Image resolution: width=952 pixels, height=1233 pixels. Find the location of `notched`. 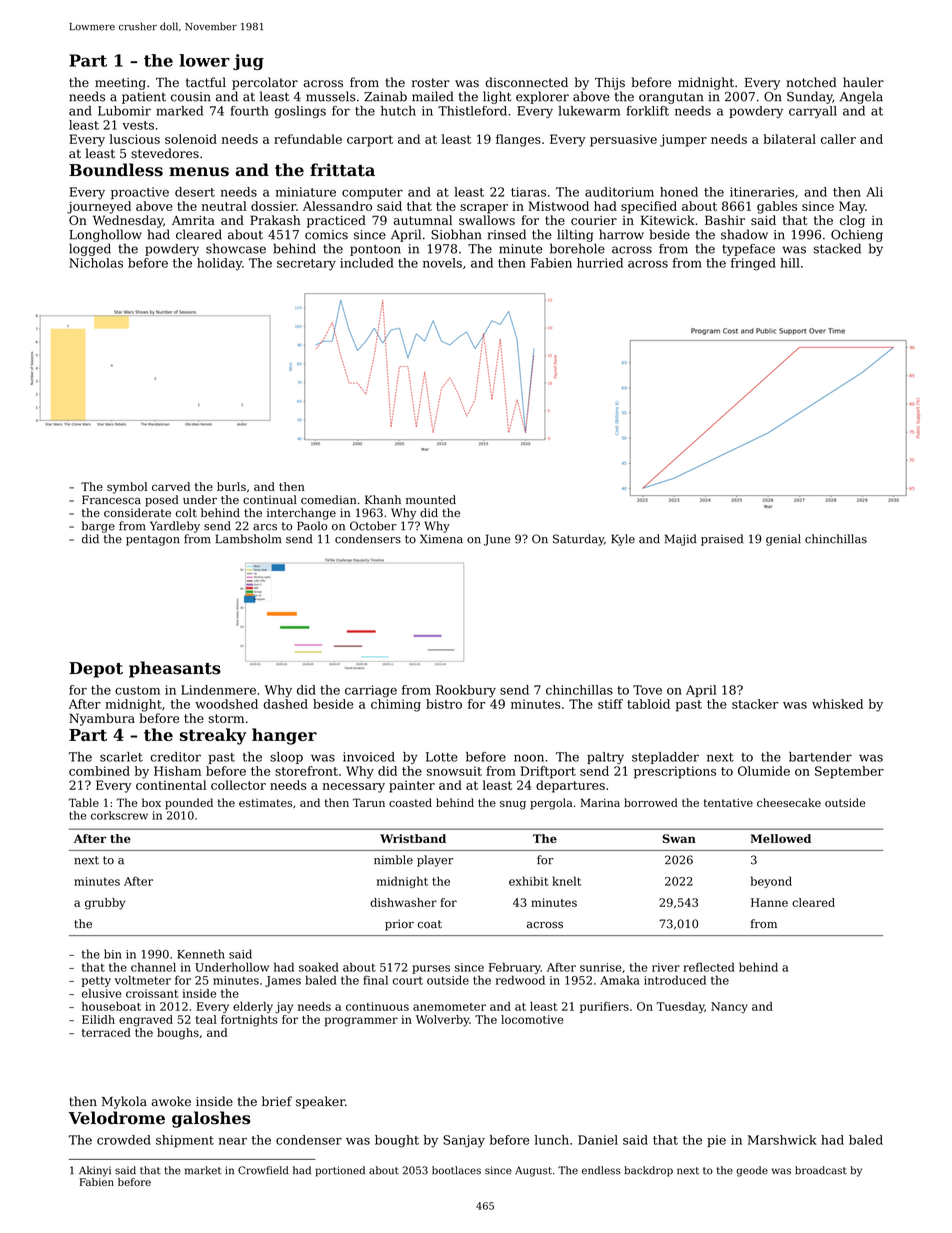

notched is located at coordinates (811, 82).
